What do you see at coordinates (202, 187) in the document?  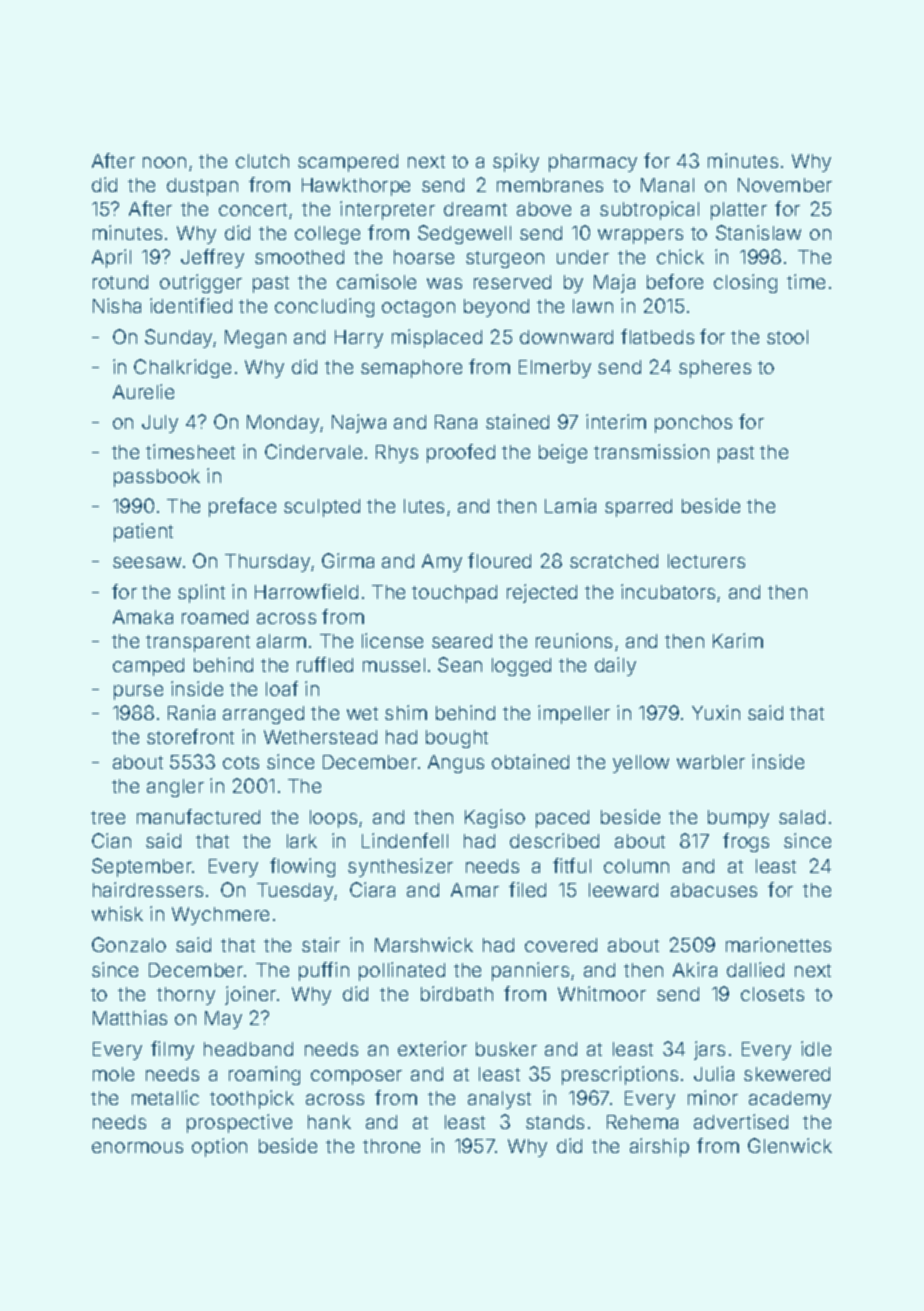 I see `dustpan` at bounding box center [202, 187].
